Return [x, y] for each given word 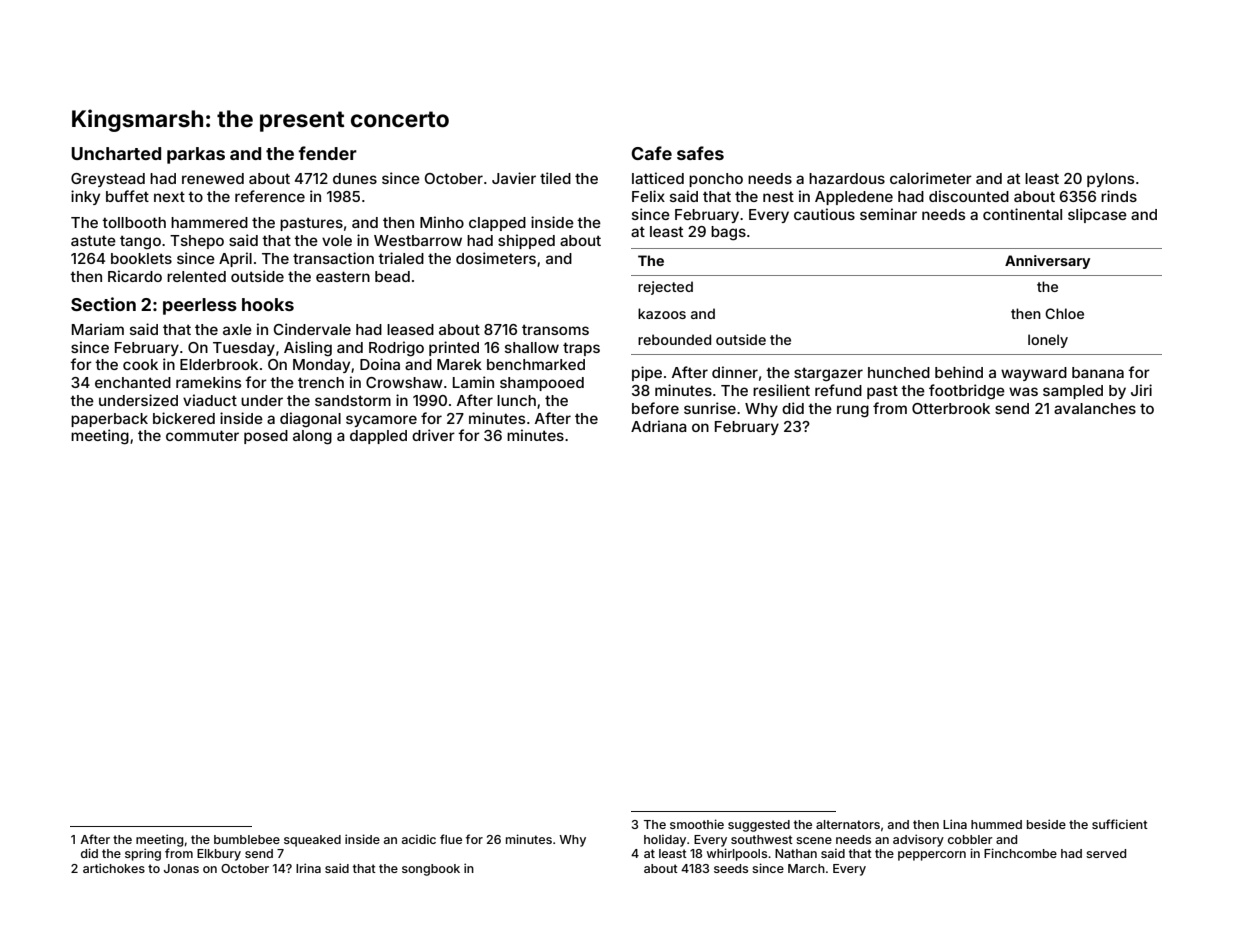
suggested [759, 826]
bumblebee [247, 839]
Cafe [651, 153]
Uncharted [116, 153]
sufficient [1120, 824]
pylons [1110, 180]
